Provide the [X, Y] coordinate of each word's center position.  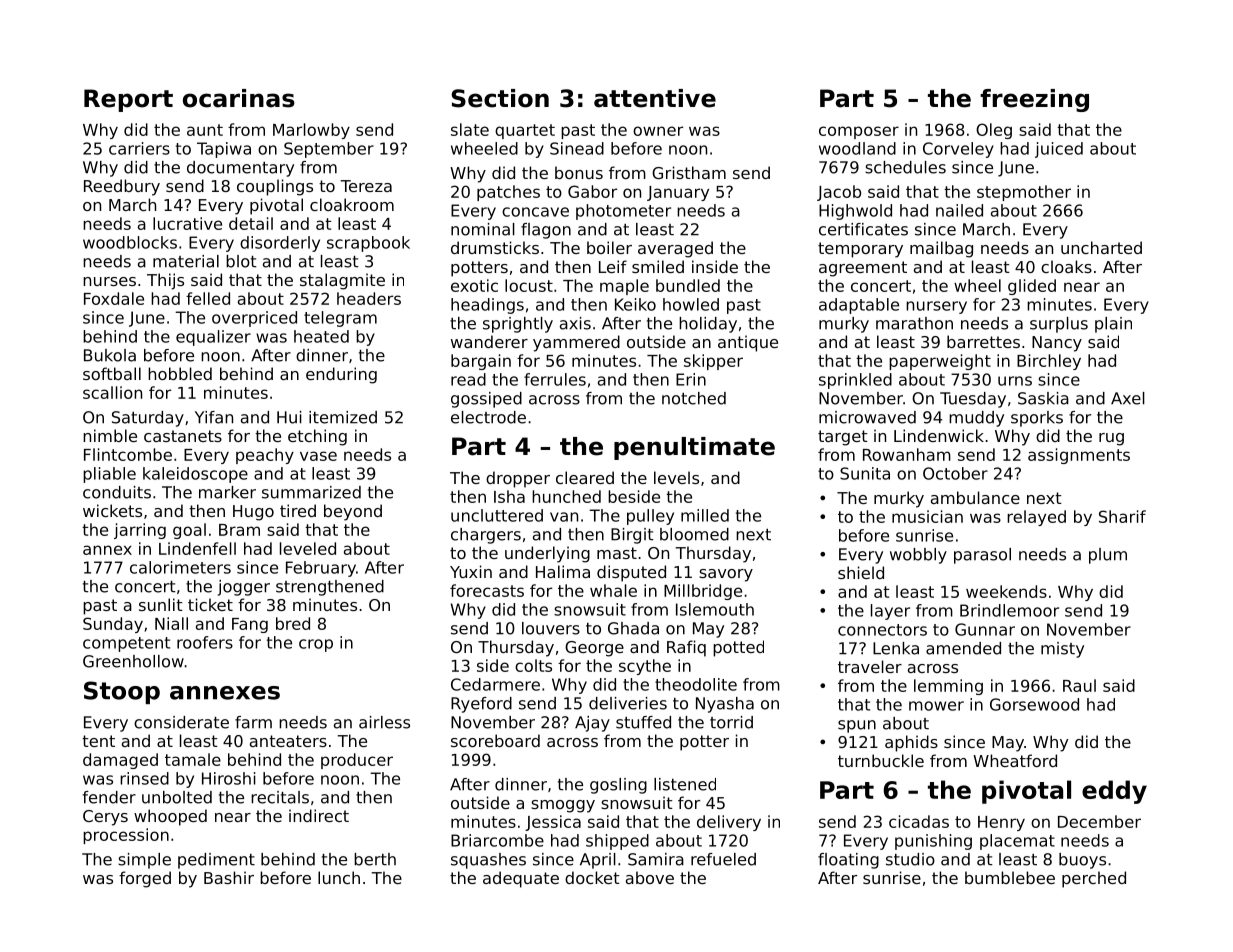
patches [508, 193]
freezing [1034, 100]
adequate [521, 879]
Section [500, 98]
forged [145, 879]
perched [1094, 879]
